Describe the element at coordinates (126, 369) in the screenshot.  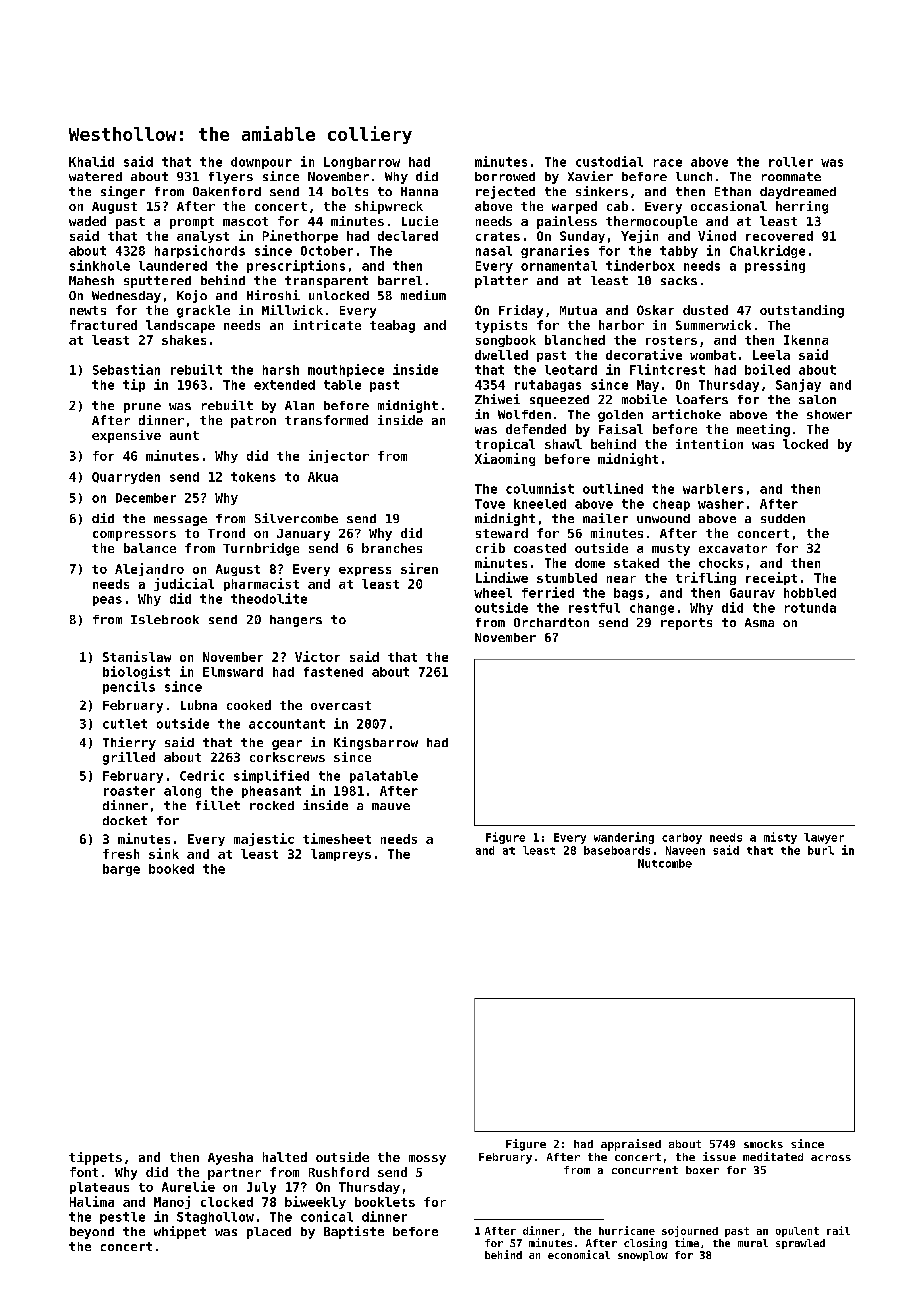
I see `Sebastian` at that location.
